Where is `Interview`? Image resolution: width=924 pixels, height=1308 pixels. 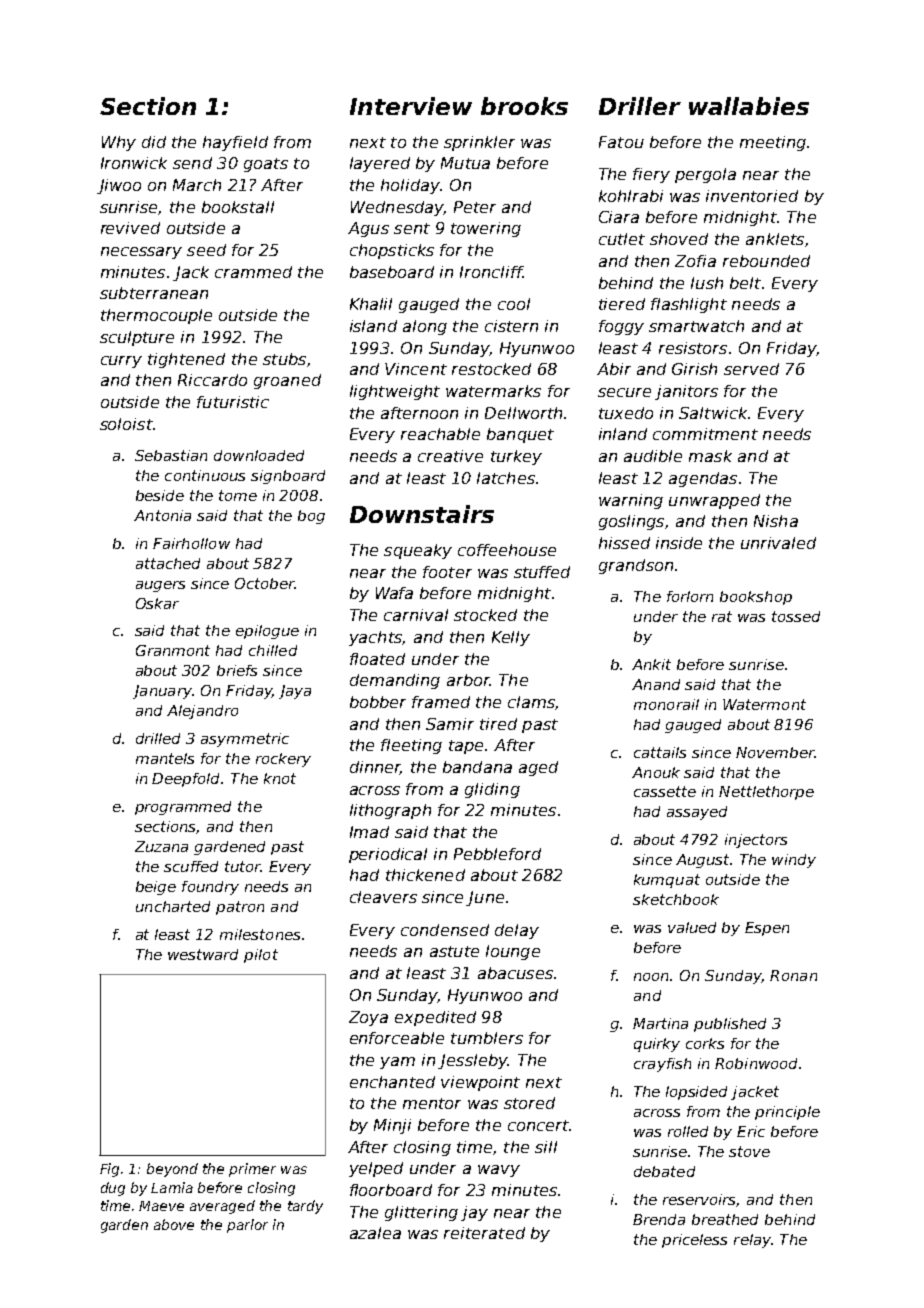
Interview is located at coordinates (411, 106).
